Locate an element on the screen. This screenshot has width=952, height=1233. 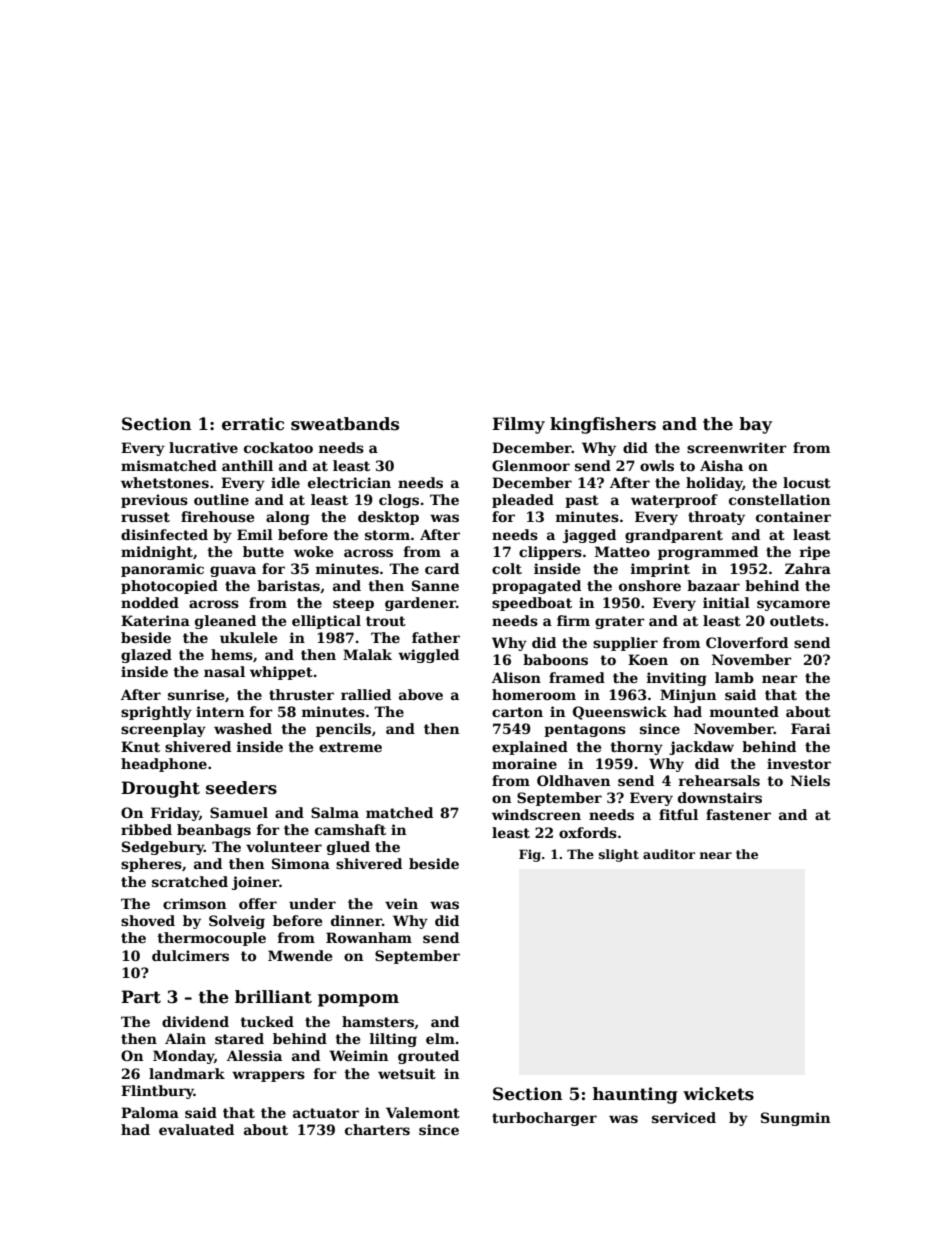
desktop is located at coordinates (388, 518).
